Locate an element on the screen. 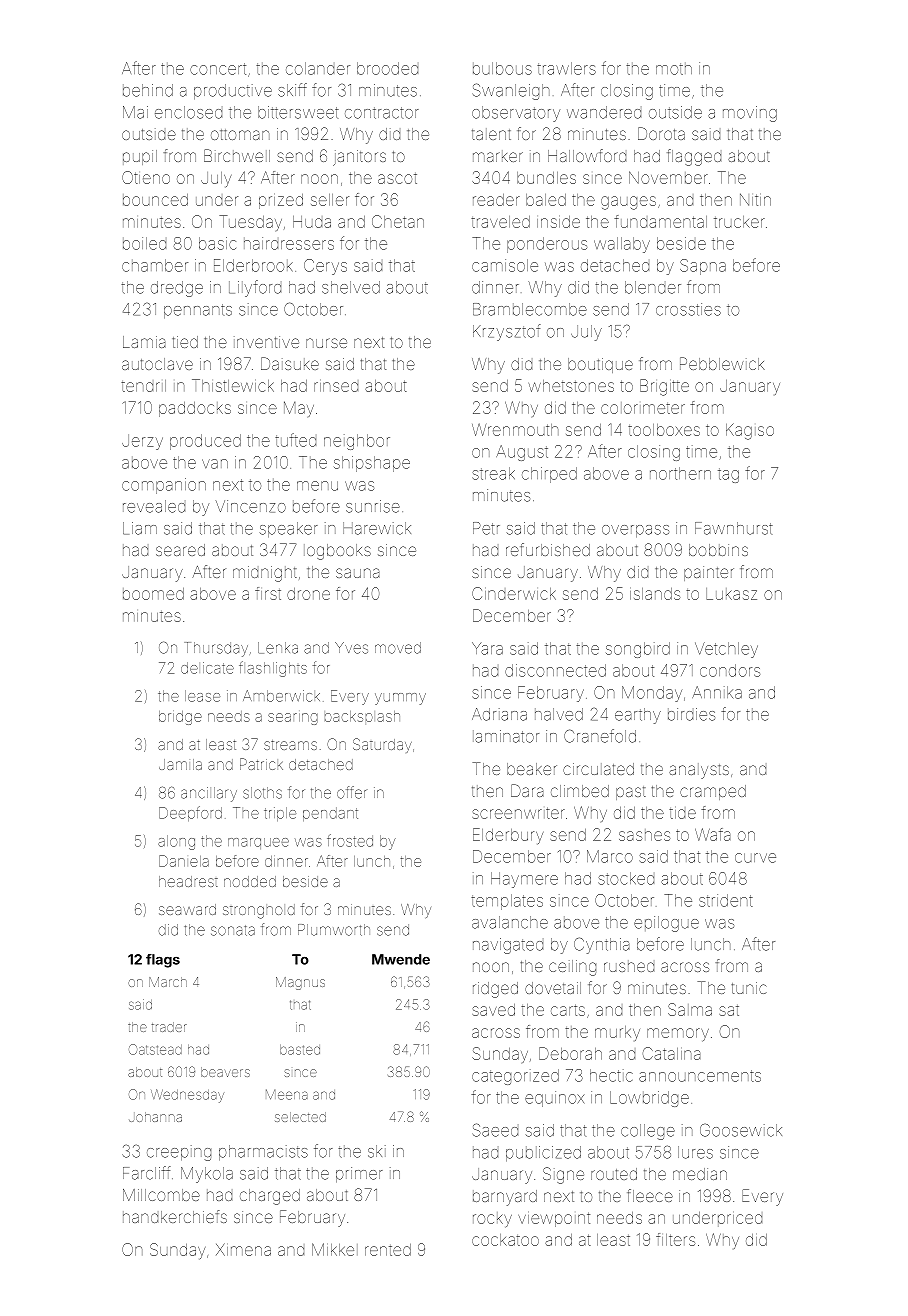 The width and height of the screenshot is (908, 1316). Salma is located at coordinates (690, 1009).
